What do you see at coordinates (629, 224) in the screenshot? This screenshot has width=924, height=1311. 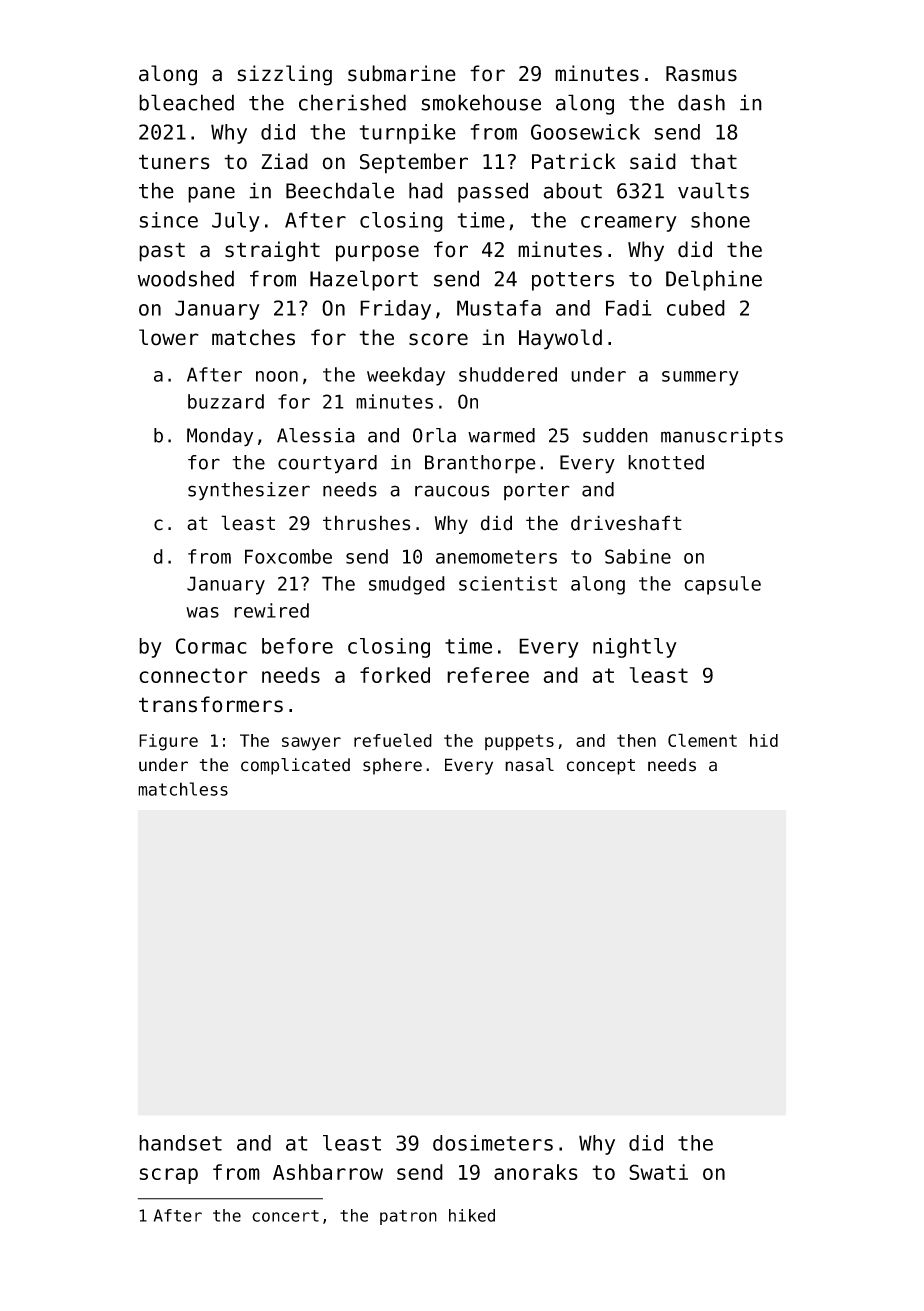 I see `creamery` at bounding box center [629, 224].
